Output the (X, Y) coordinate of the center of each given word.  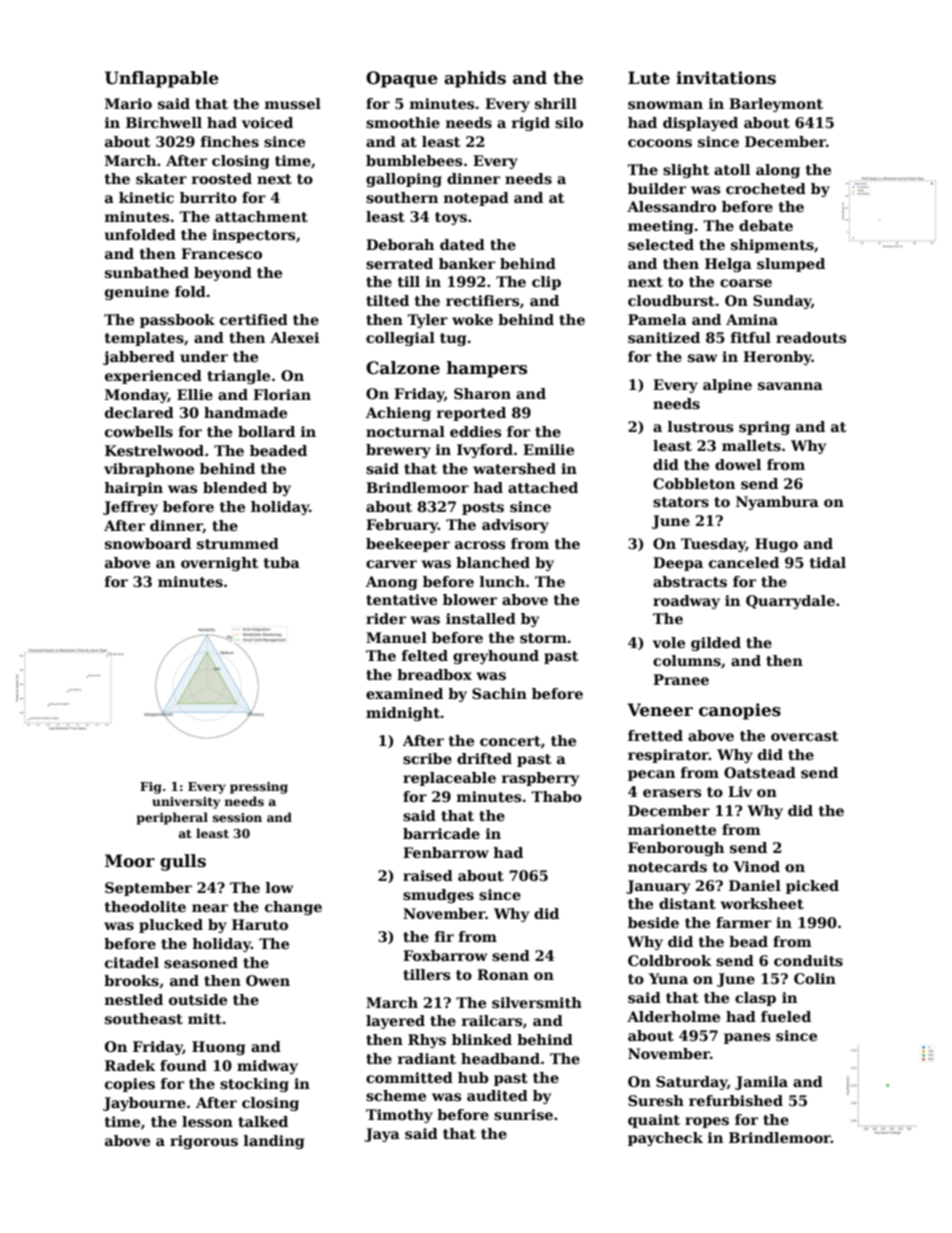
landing (274, 1142)
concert (510, 741)
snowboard (148, 543)
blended (235, 487)
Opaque (402, 79)
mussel (293, 103)
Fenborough (676, 849)
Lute (649, 78)
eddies (475, 431)
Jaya (382, 1135)
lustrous (700, 426)
